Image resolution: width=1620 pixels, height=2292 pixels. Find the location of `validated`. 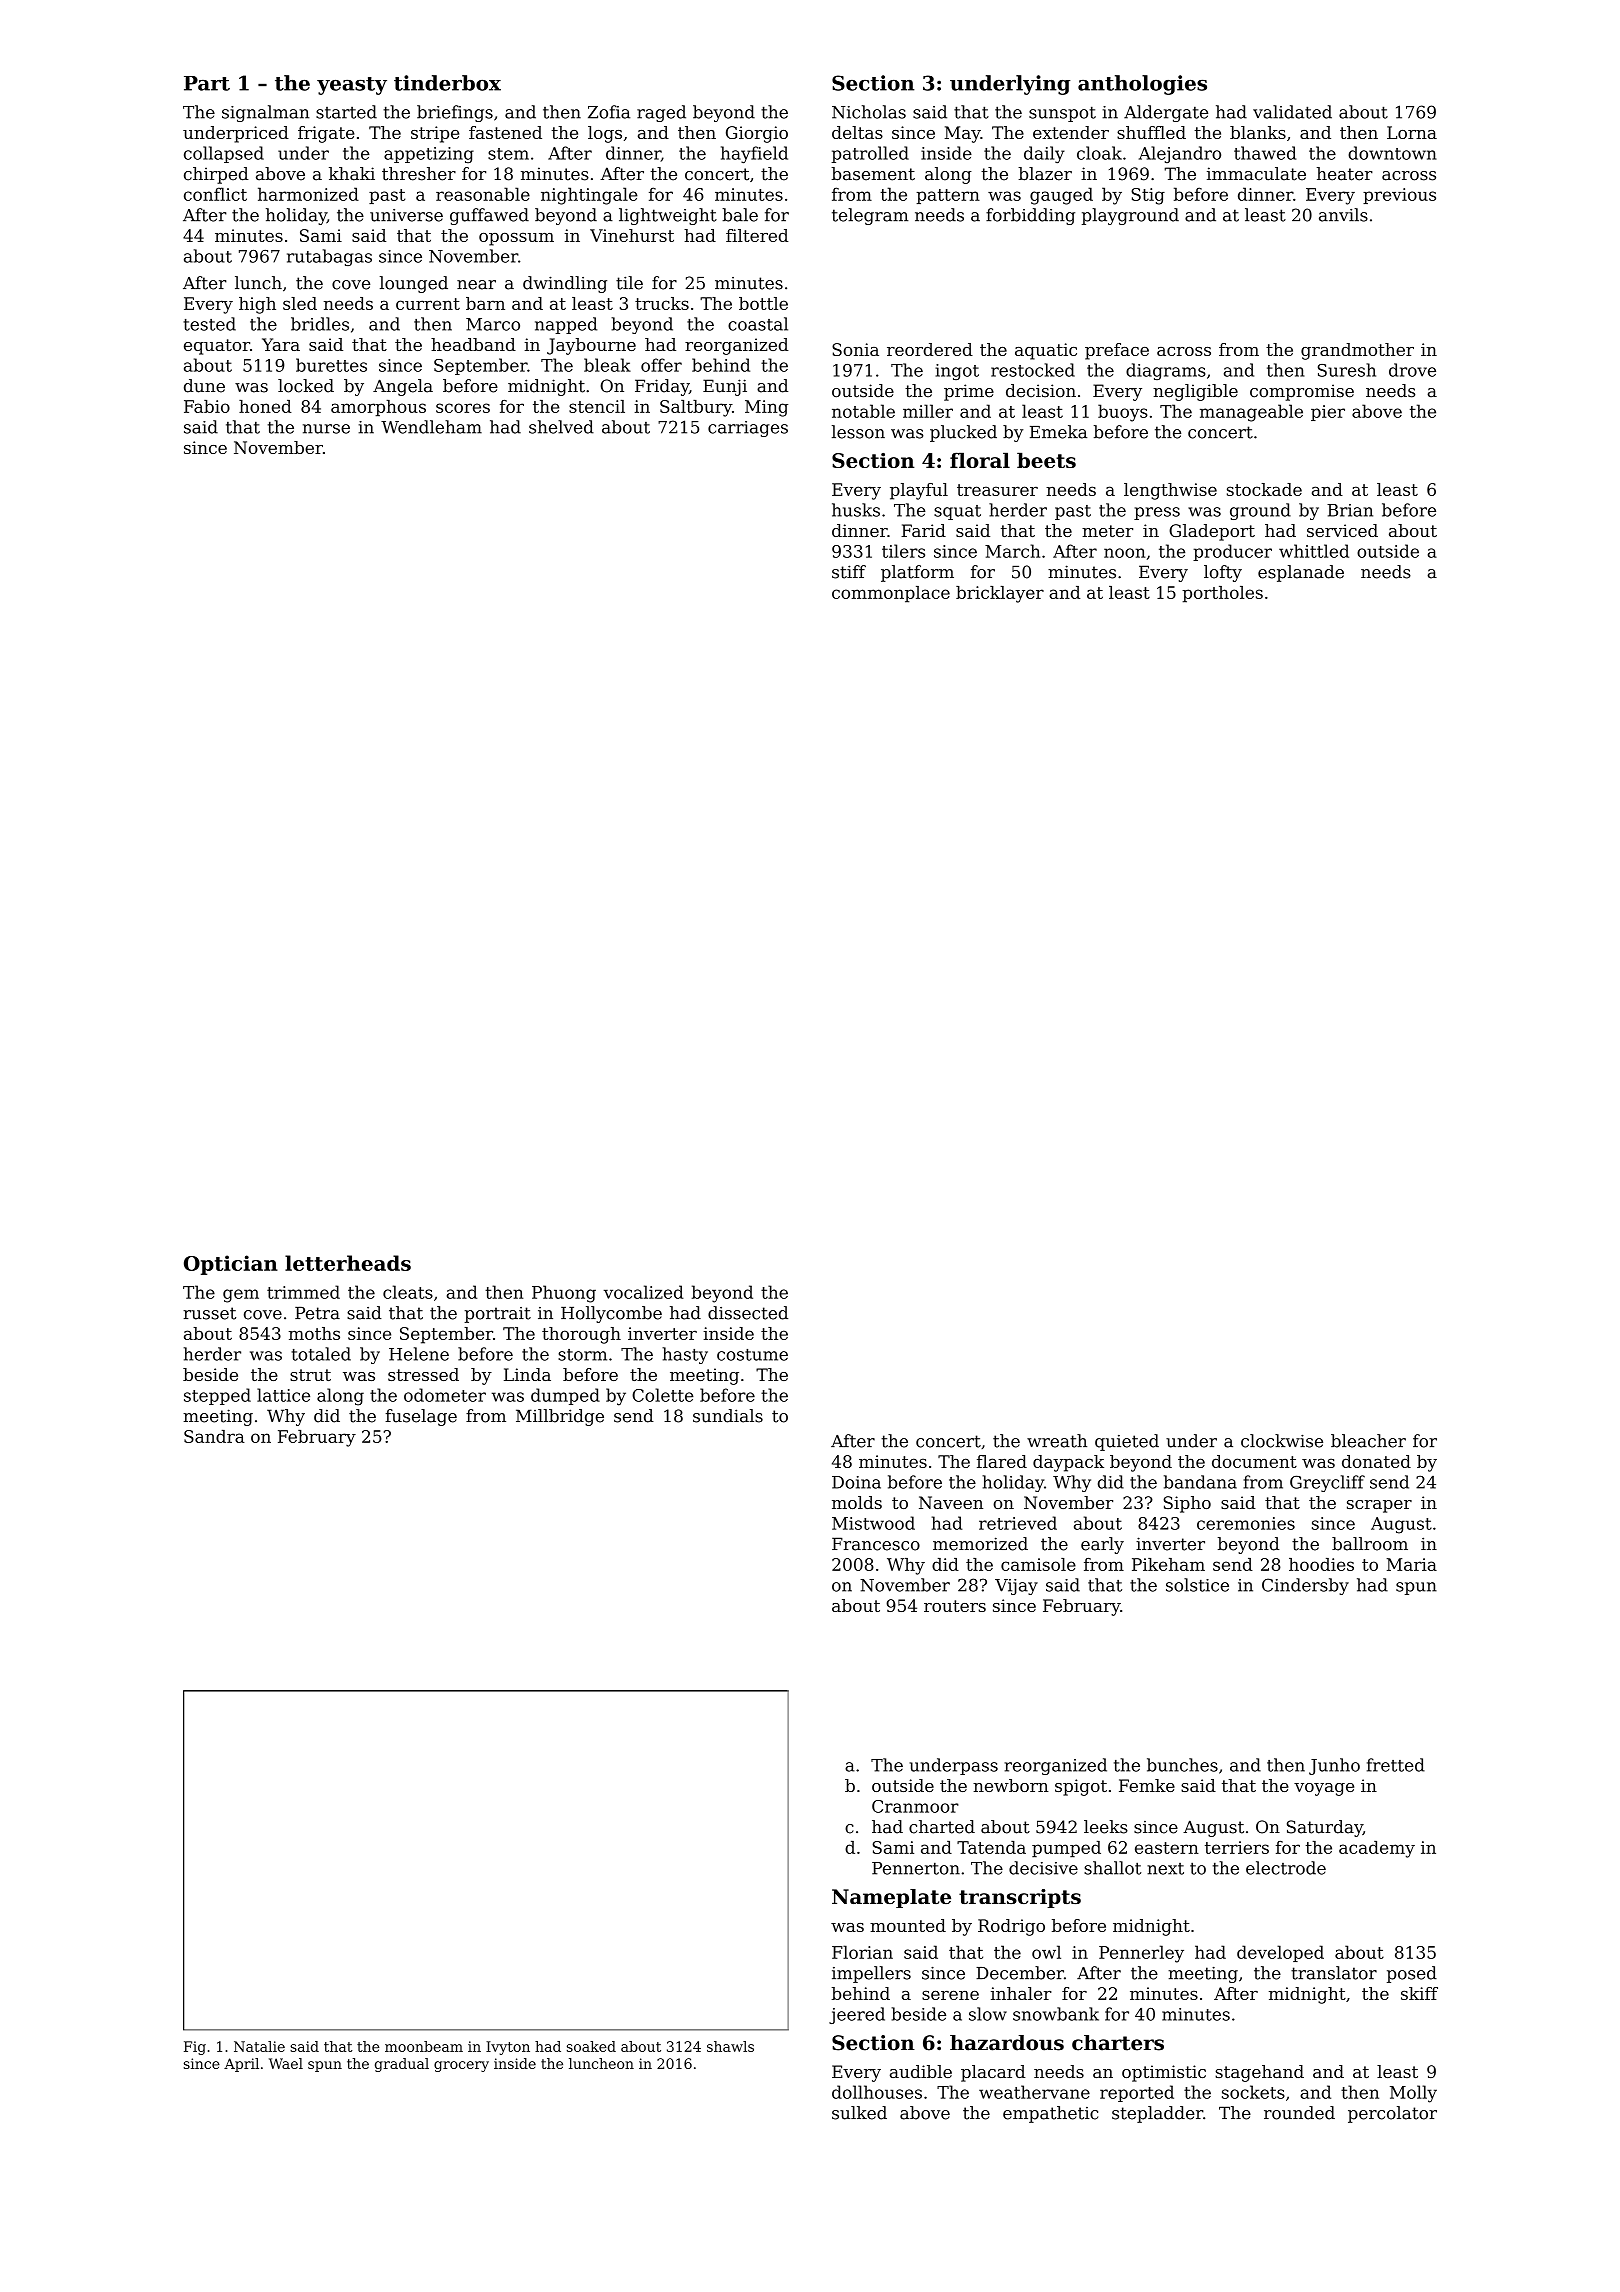

validated is located at coordinates (1292, 112).
